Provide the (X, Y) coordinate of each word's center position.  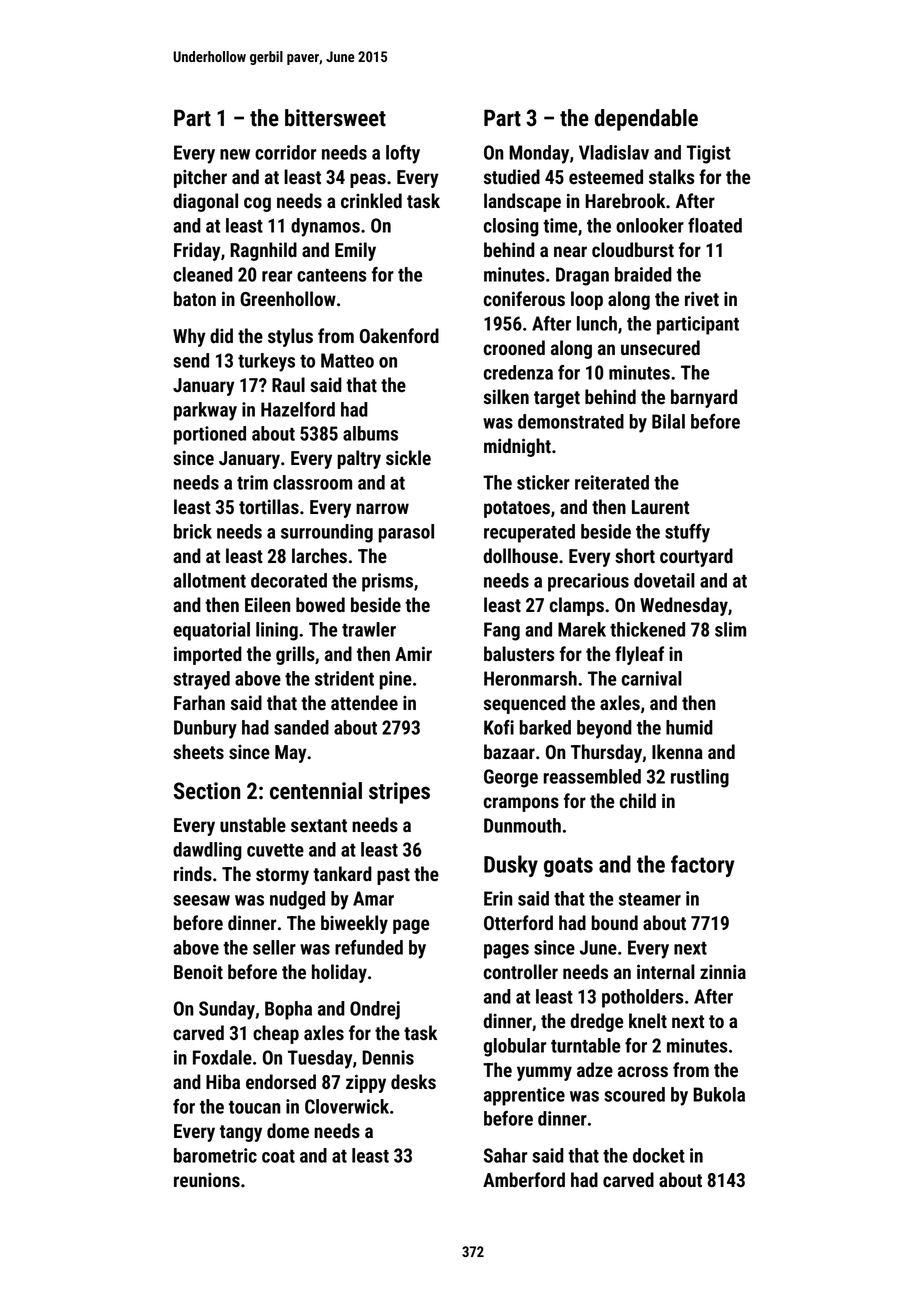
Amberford (524, 1180)
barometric (215, 1155)
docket (659, 1155)
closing (511, 227)
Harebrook (625, 201)
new (235, 154)
